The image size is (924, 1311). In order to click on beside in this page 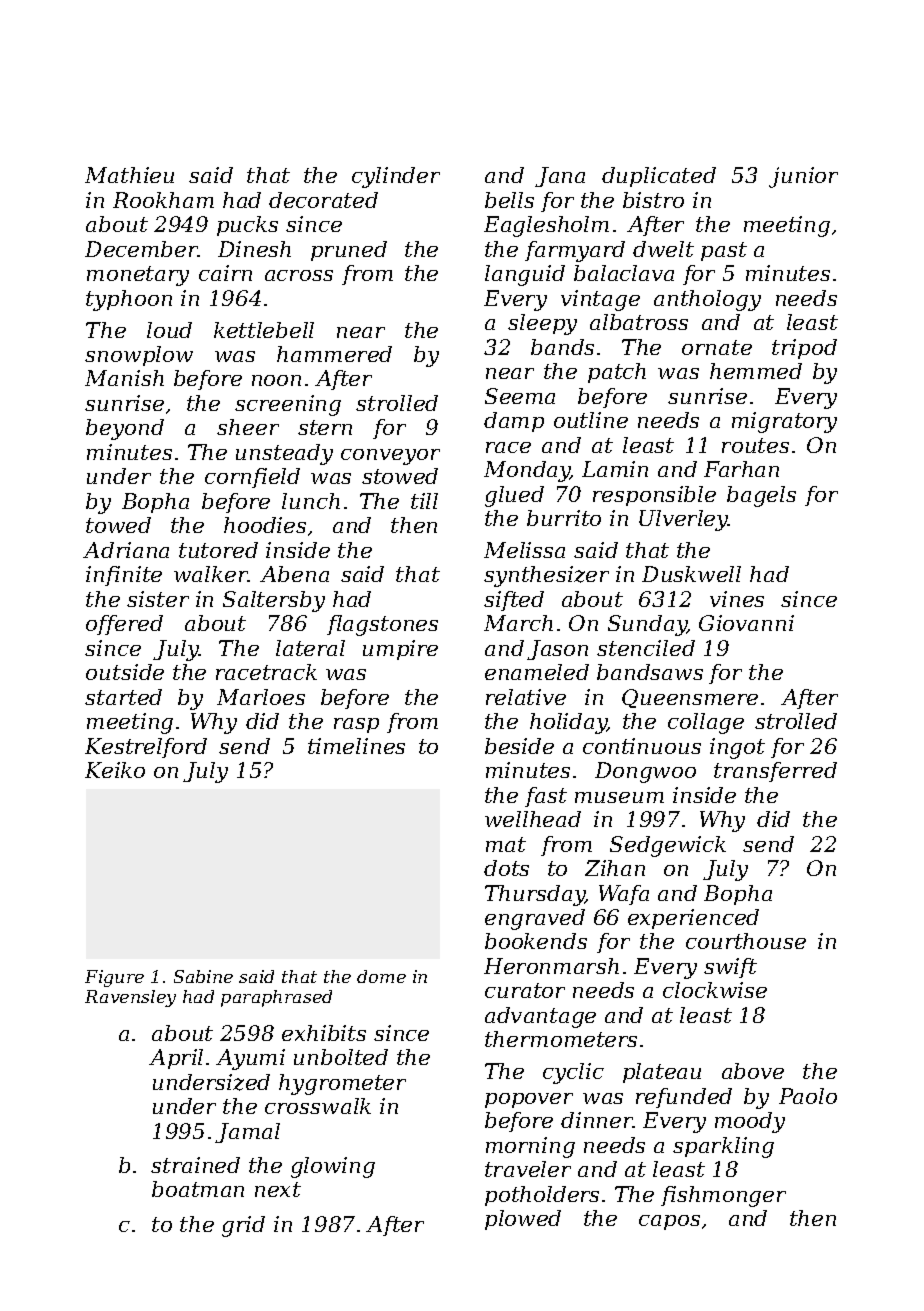, I will do `click(519, 746)`.
